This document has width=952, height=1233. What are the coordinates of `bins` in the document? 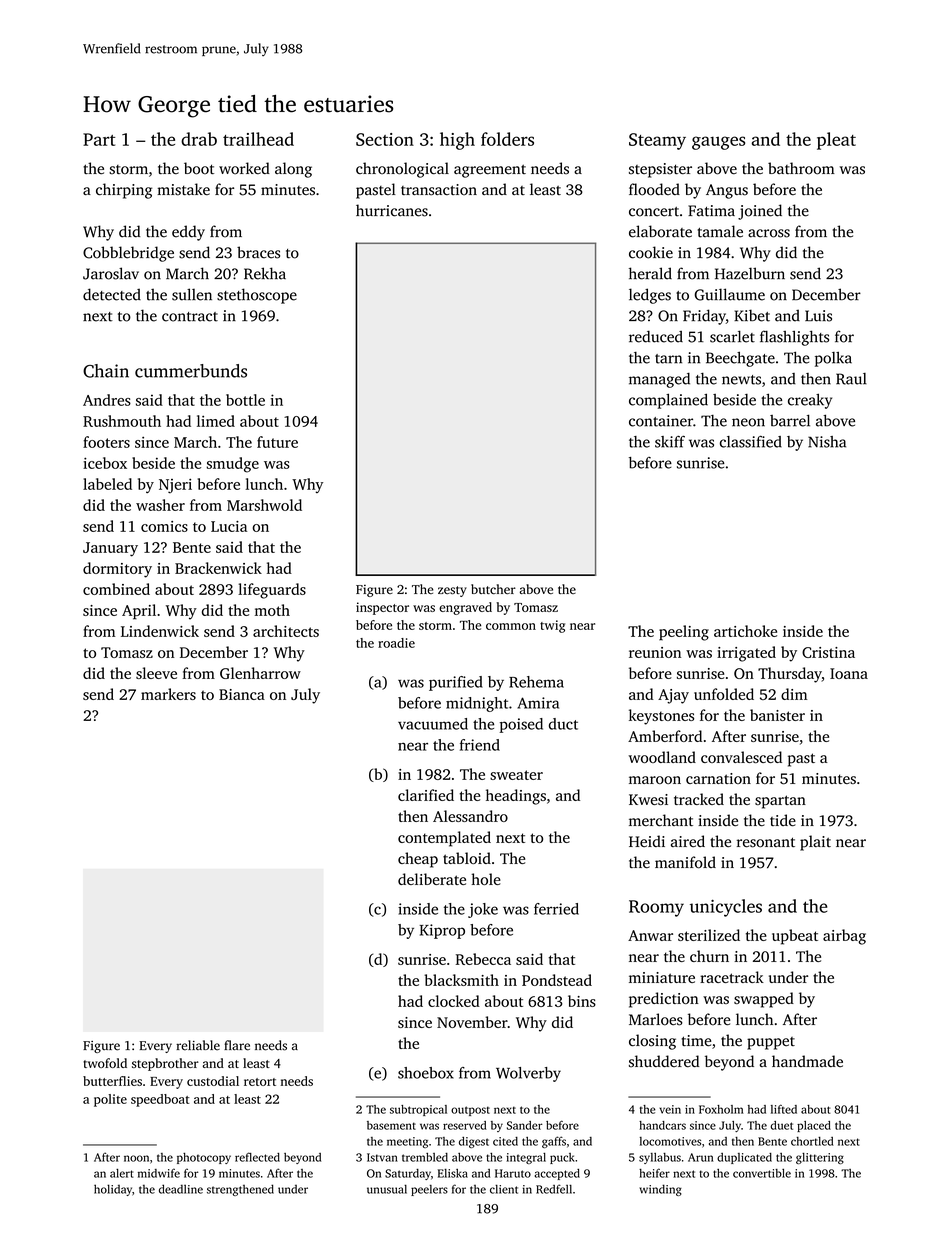 It's located at (582, 1001).
